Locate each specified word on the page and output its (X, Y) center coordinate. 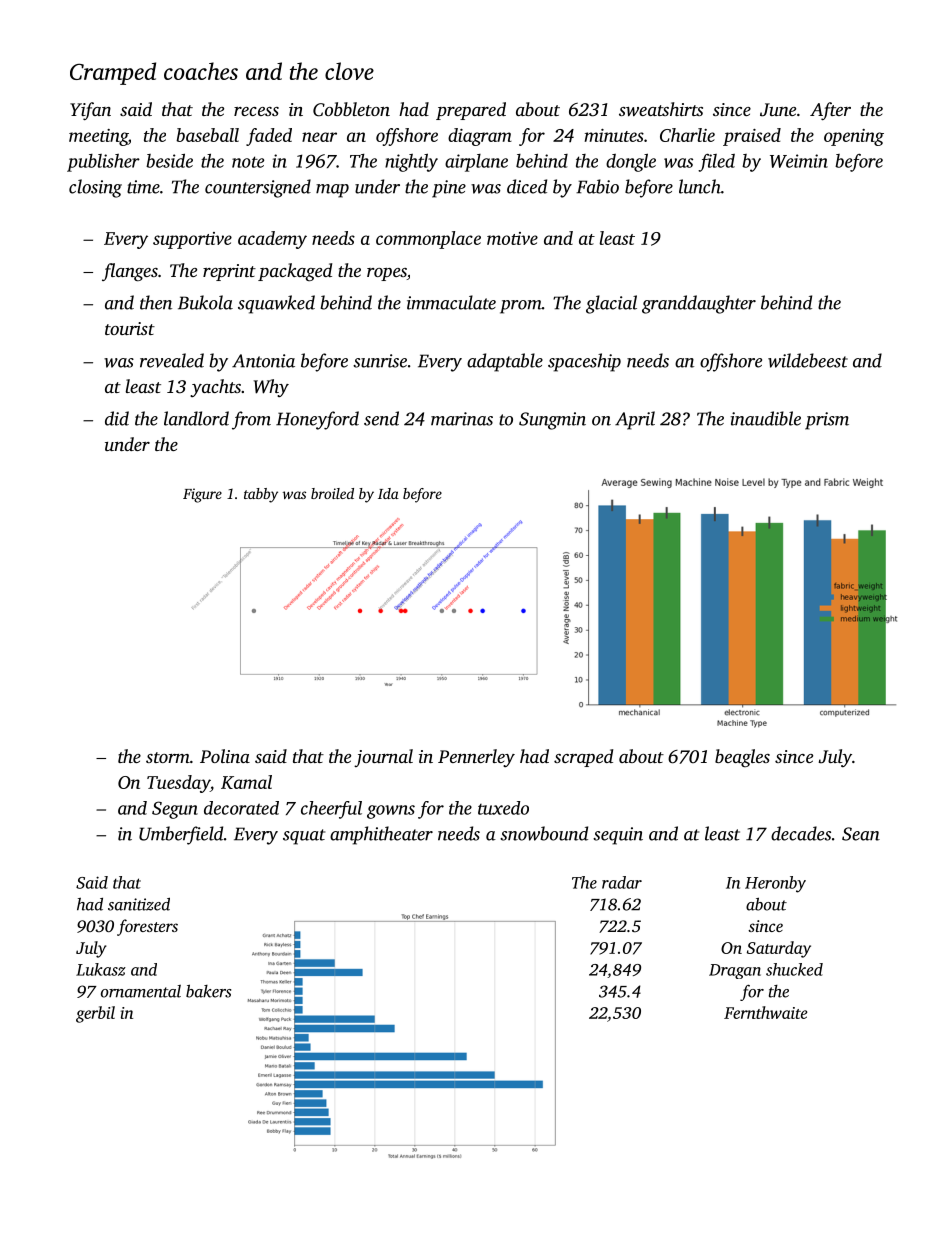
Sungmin (552, 421)
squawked (276, 304)
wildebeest (808, 360)
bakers (208, 991)
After (830, 111)
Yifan (90, 111)
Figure (202, 495)
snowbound (544, 833)
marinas (462, 419)
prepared (471, 111)
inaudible (766, 418)
